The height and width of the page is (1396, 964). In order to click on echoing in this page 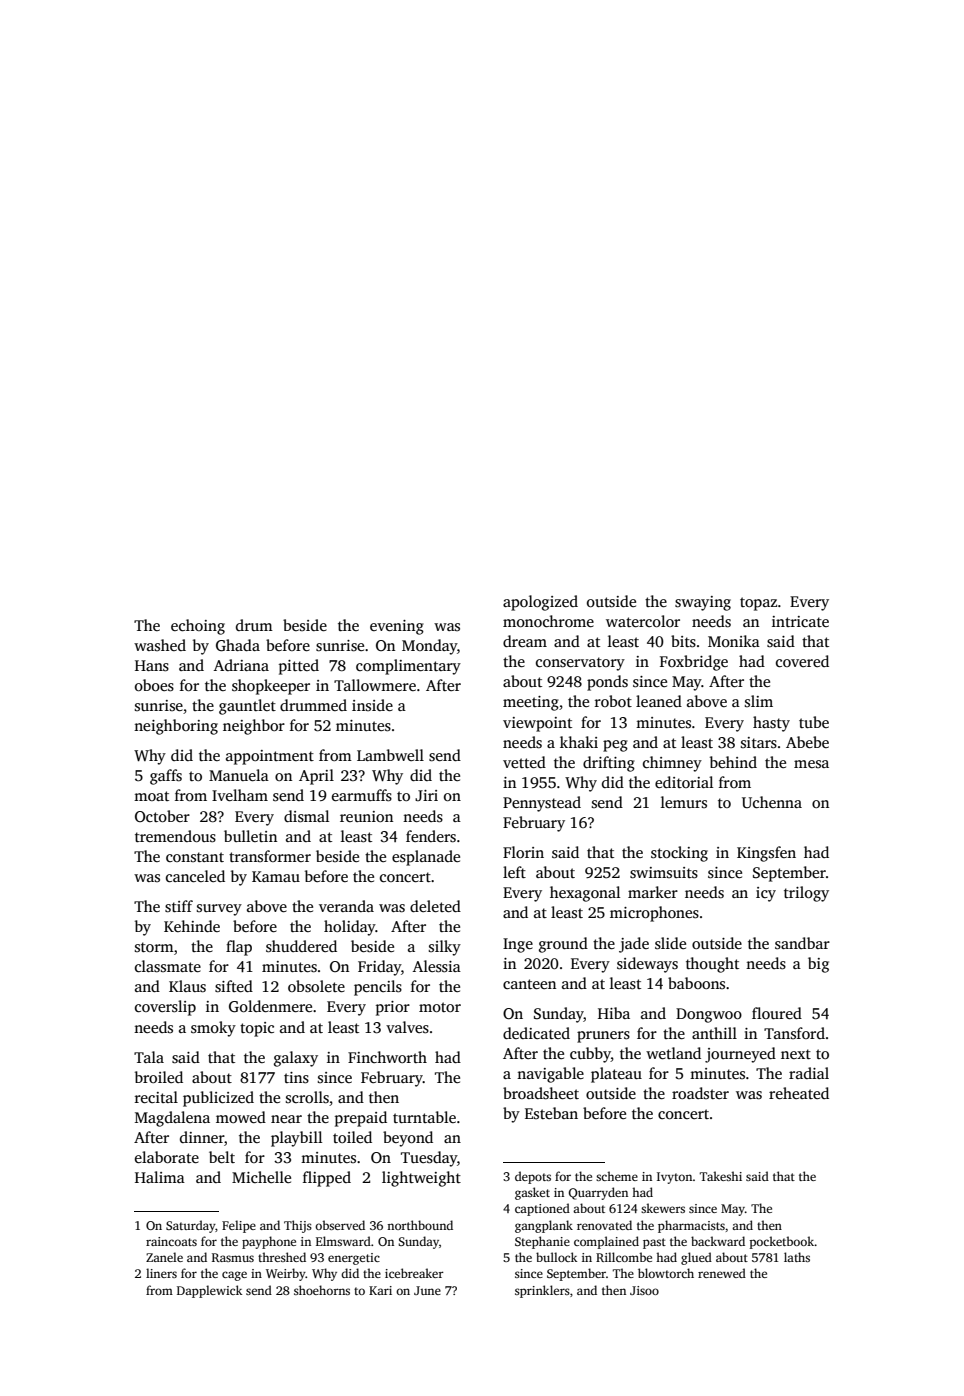, I will do `click(198, 627)`.
